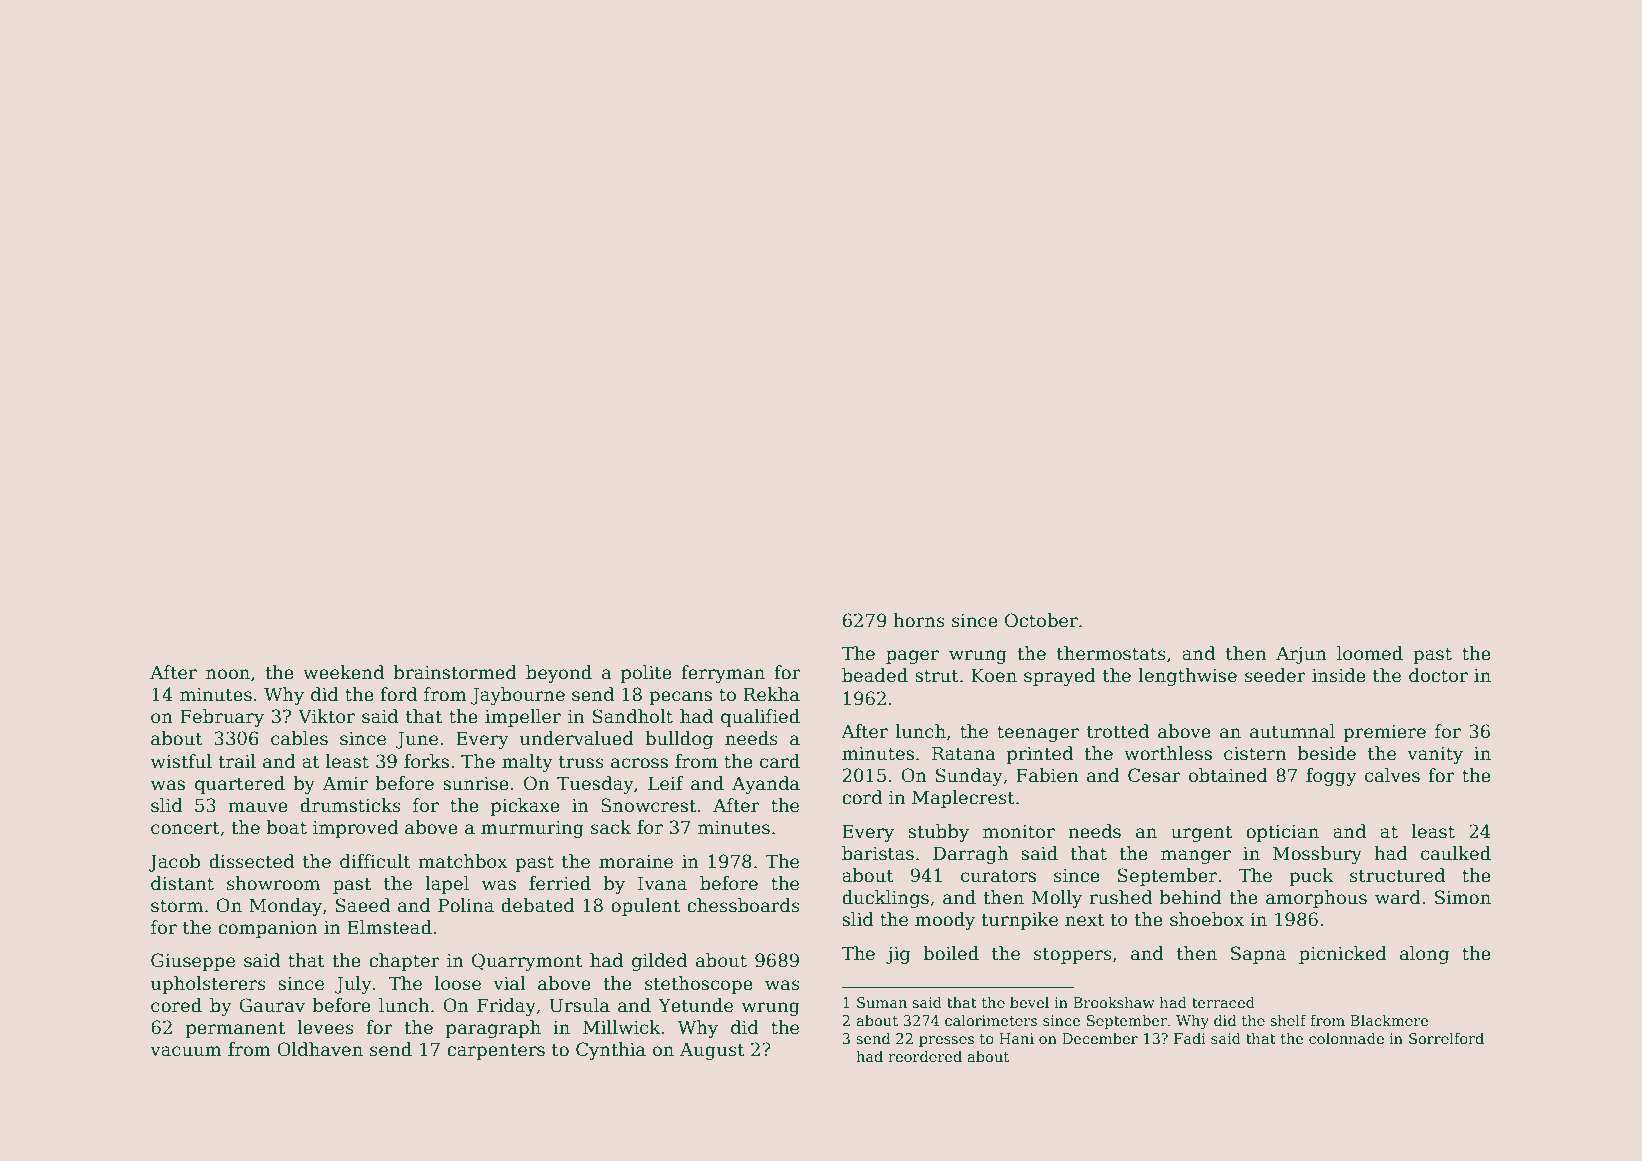  I want to click on Yetunde, so click(695, 1005).
